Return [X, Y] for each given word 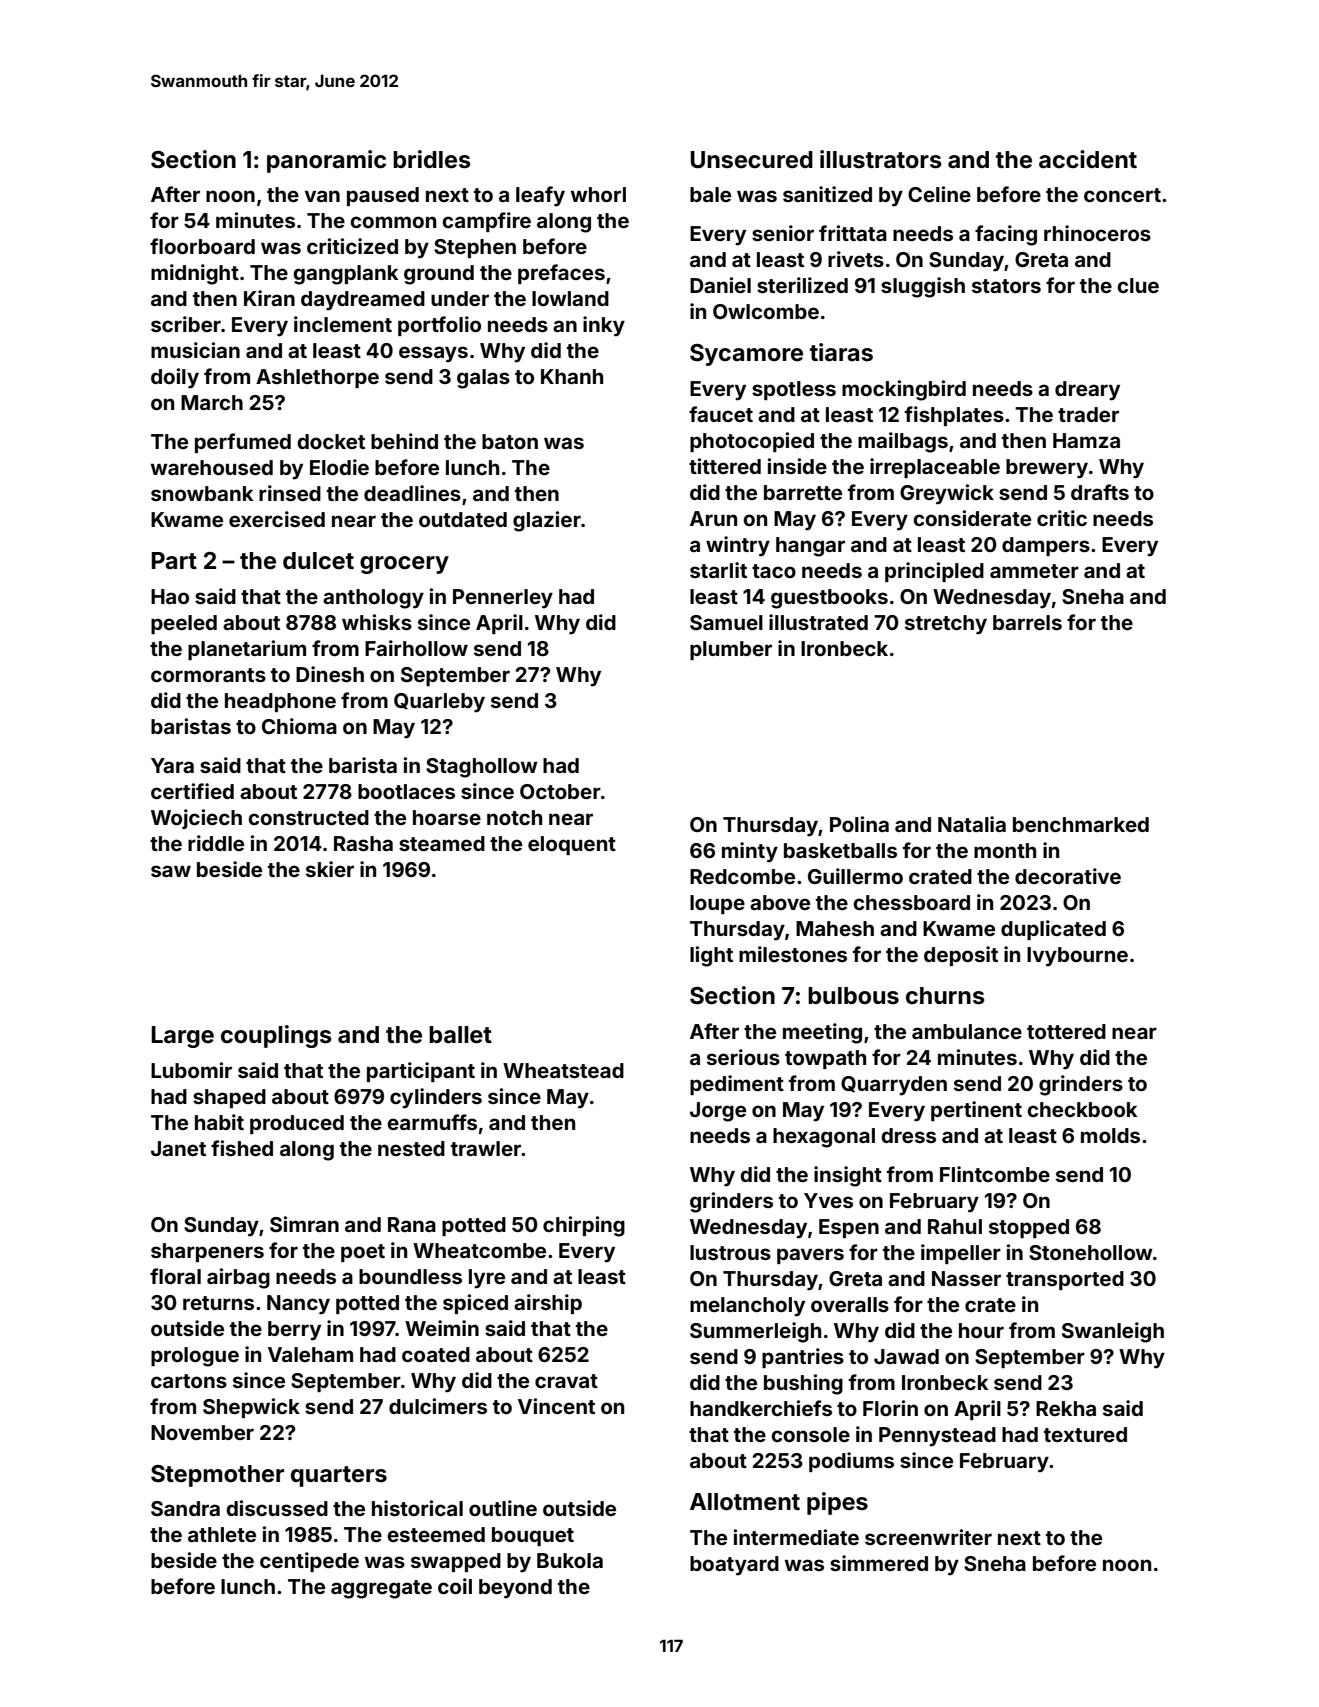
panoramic [326, 161]
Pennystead [937, 1437]
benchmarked [1081, 824]
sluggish [923, 287]
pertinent [976, 1111]
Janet [178, 1148]
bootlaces [406, 791]
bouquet [533, 1536]
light [711, 956]
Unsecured [752, 160]
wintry [738, 546]
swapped [456, 1562]
